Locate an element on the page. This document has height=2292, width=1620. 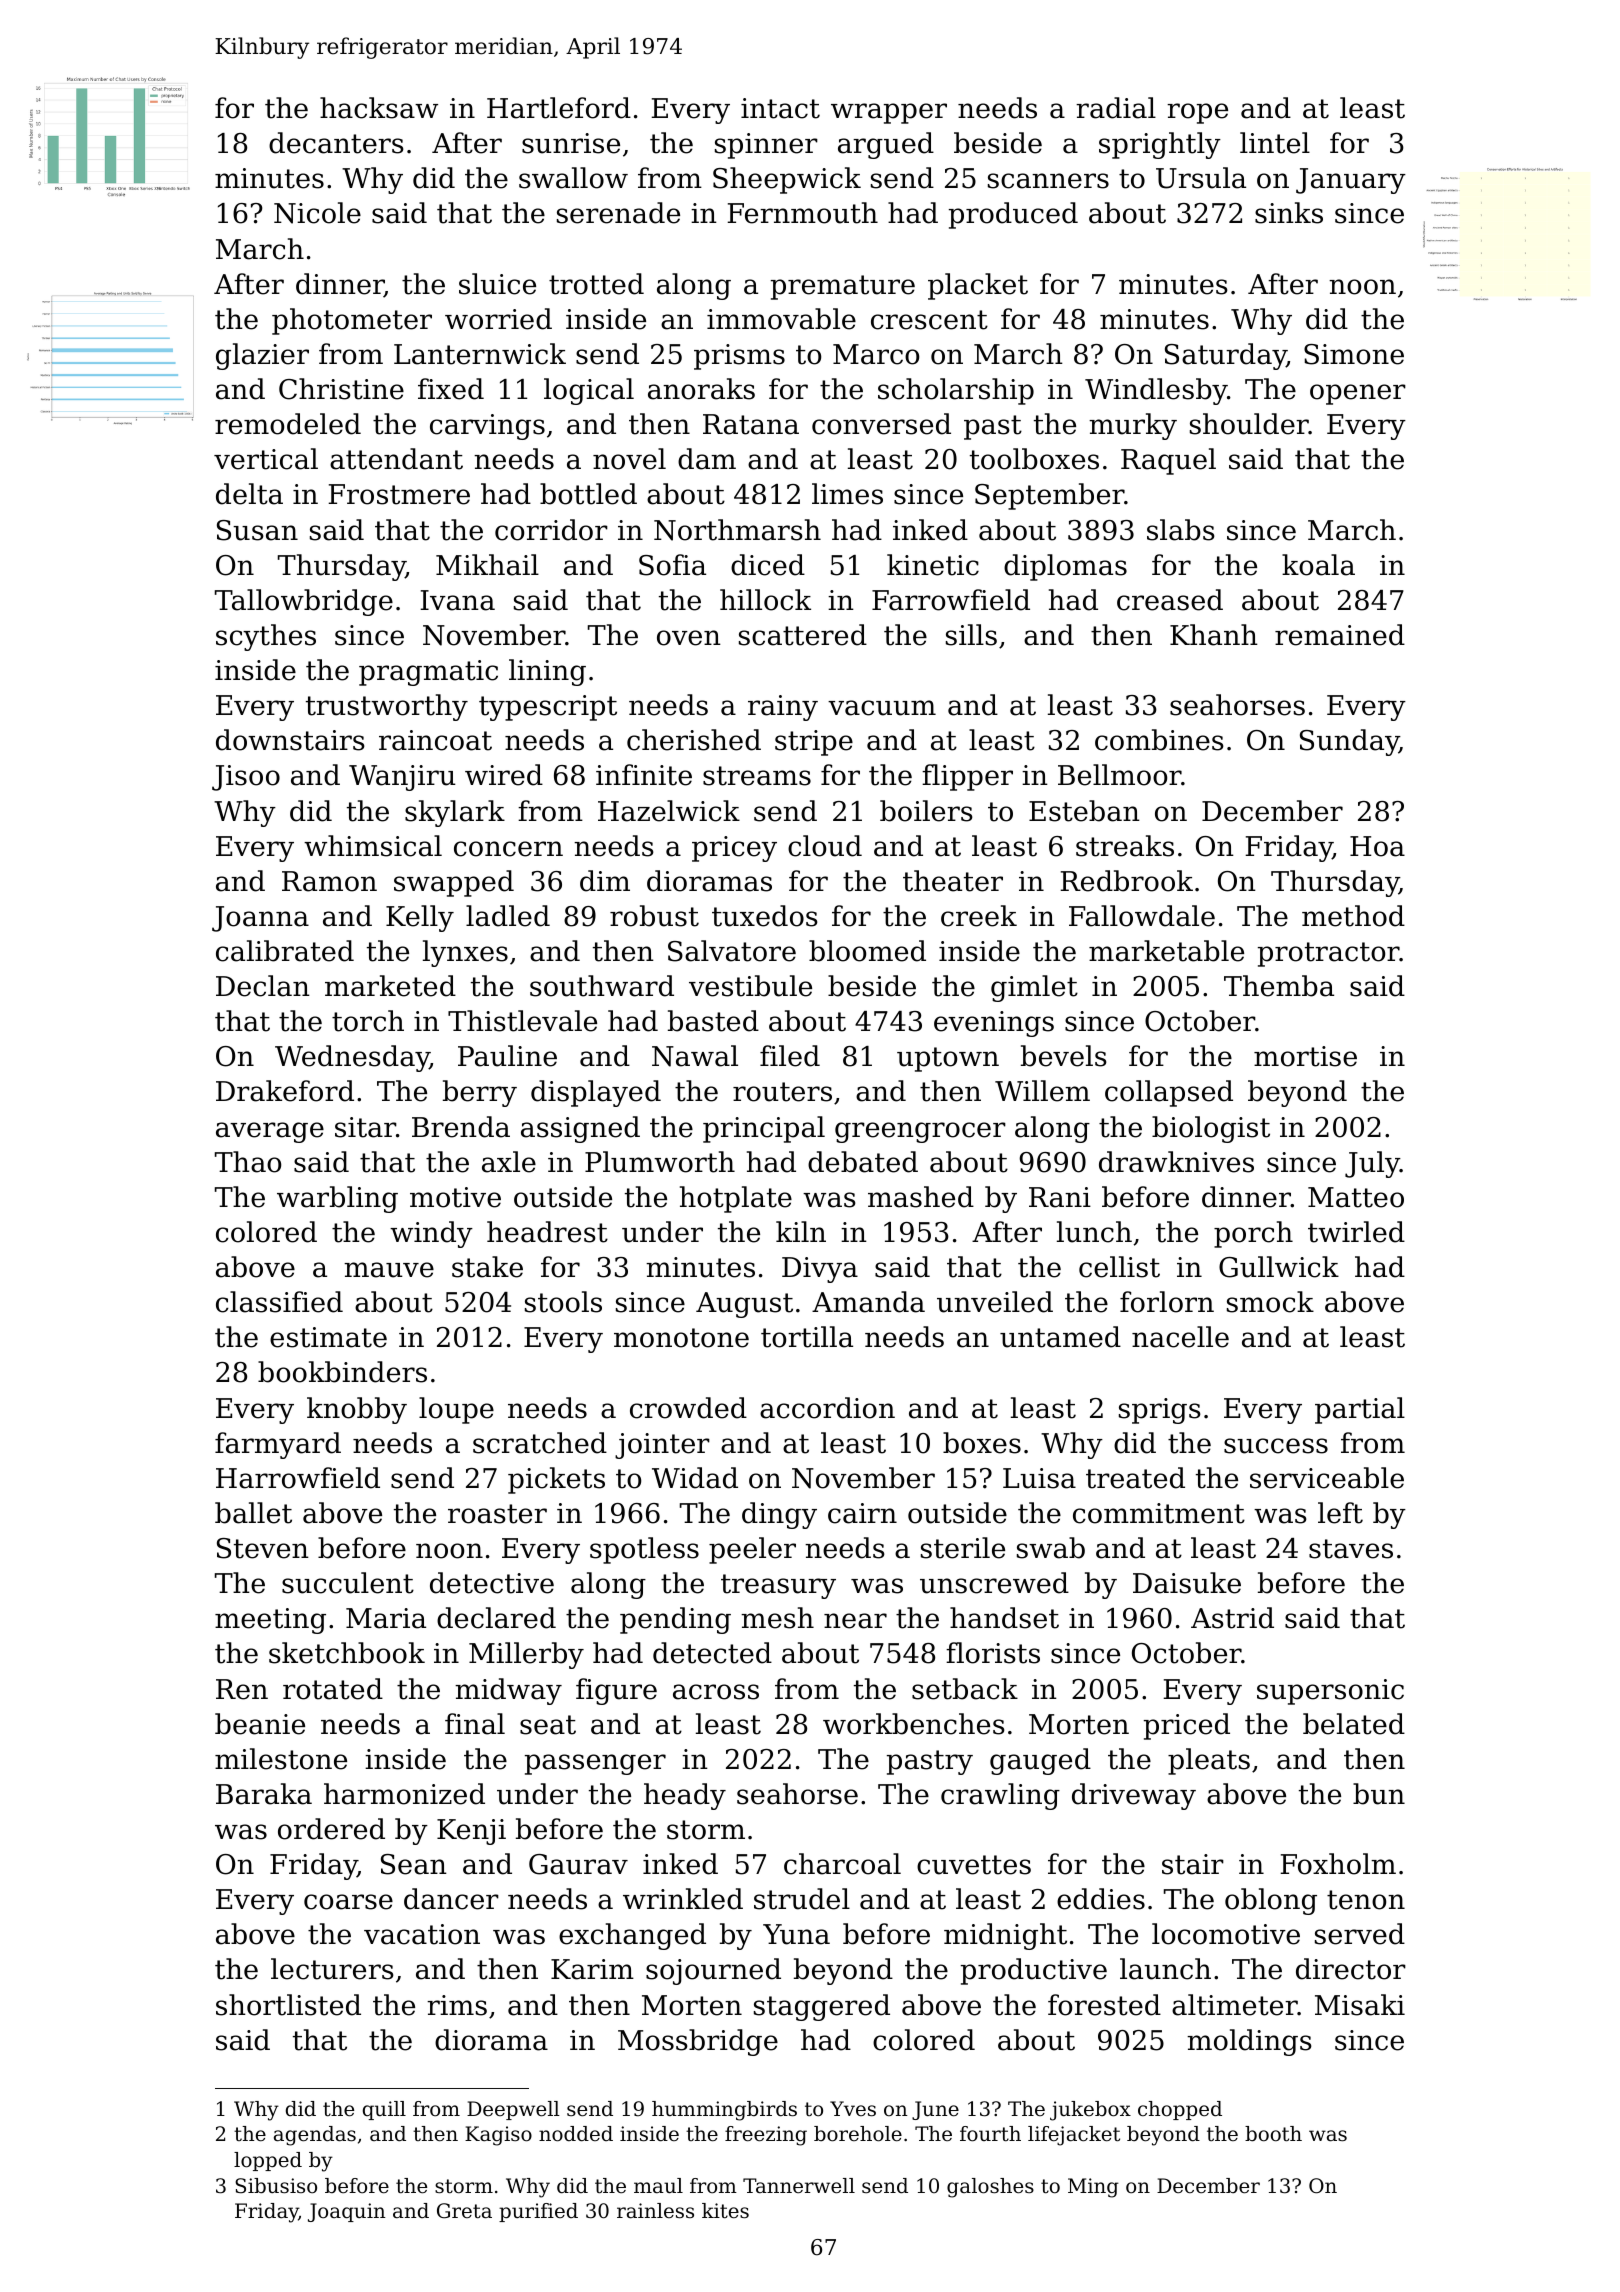
sterile is located at coordinates (963, 1548).
